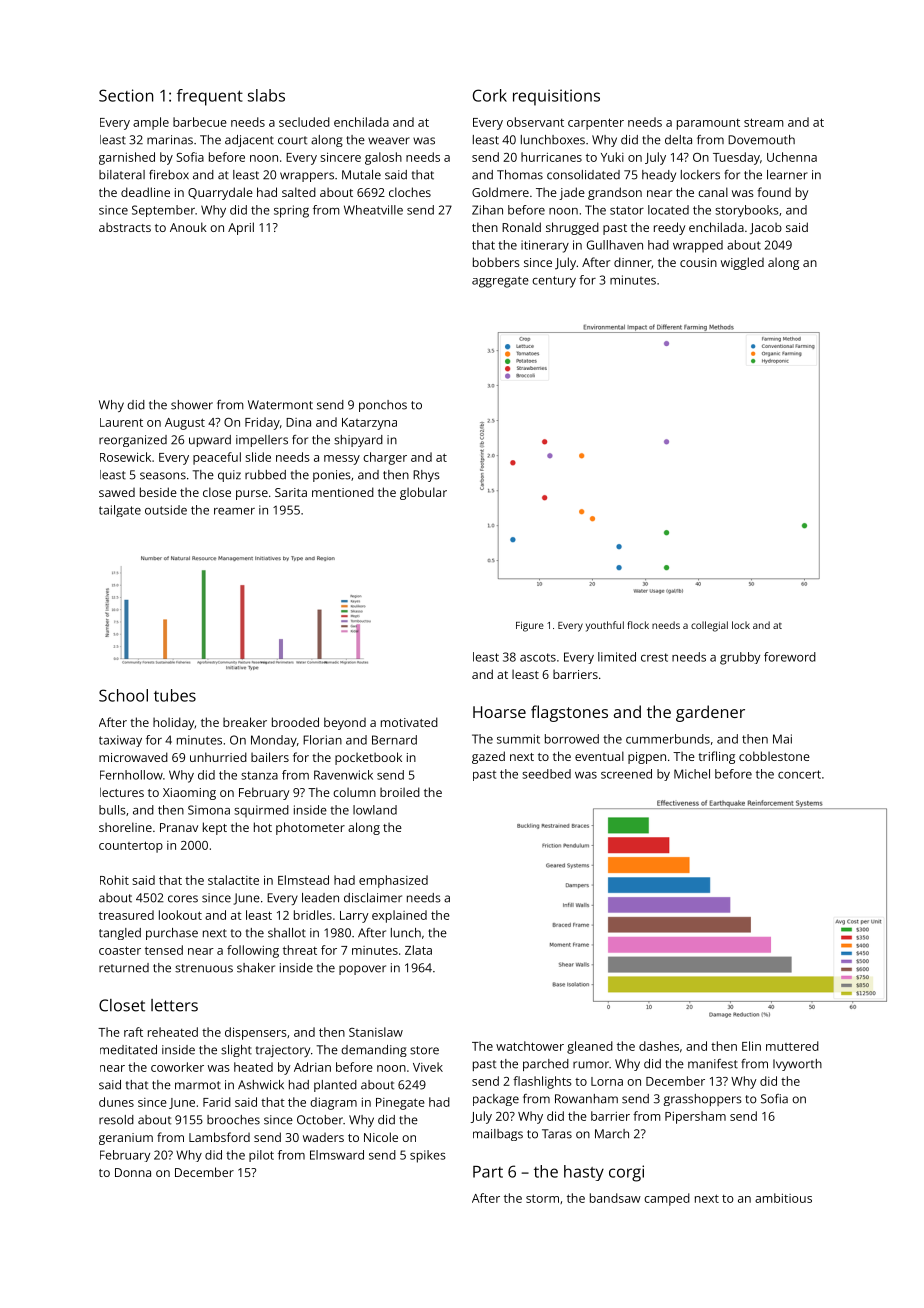 The height and width of the document is (1308, 924). Describe the element at coordinates (428, 1067) in the document. I see `Vivek` at that location.
